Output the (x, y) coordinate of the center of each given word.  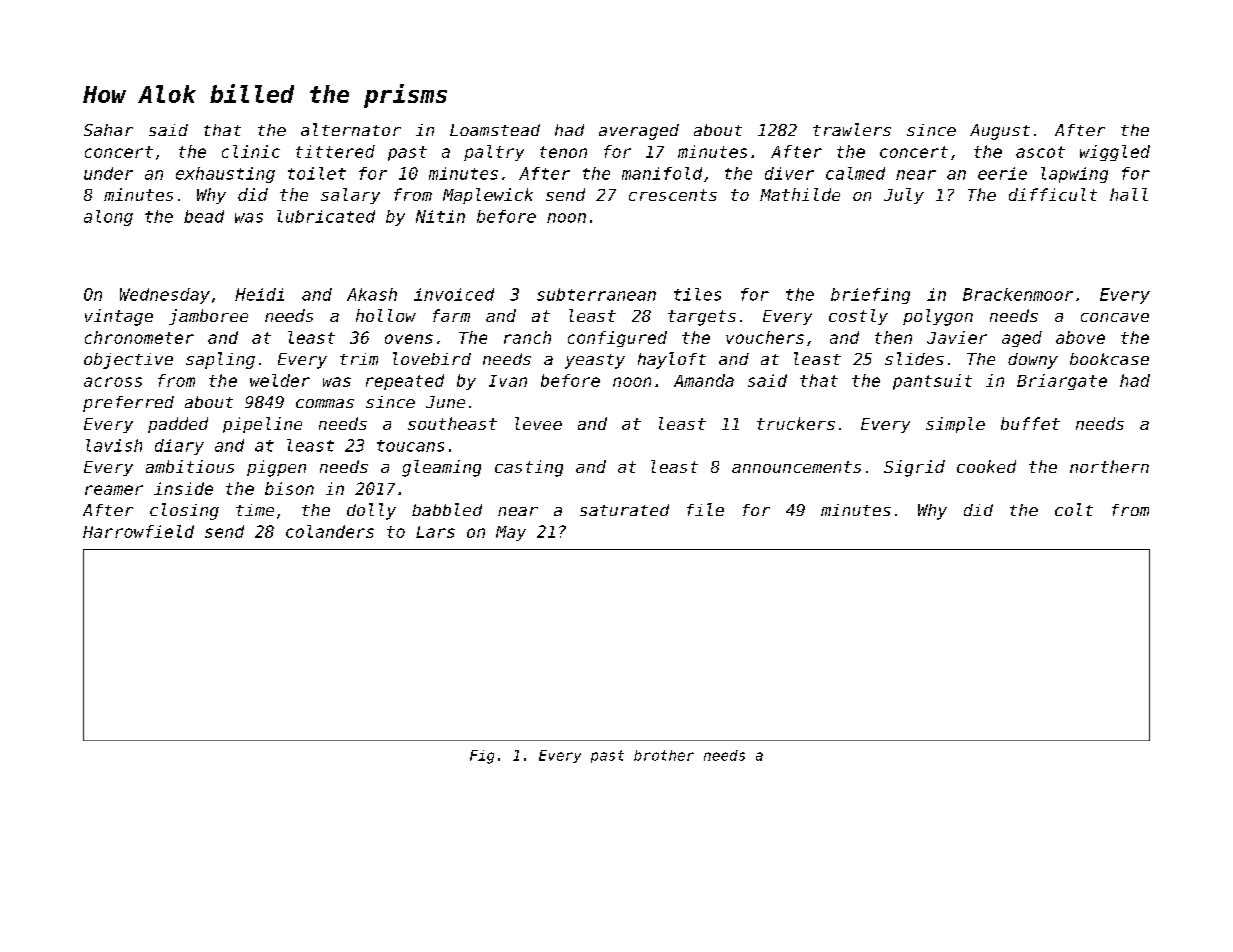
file (705, 509)
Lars (435, 532)
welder (280, 380)
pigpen (276, 468)
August (1000, 132)
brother (664, 755)
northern (1109, 466)
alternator (351, 129)
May (511, 533)
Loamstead (495, 130)
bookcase (1109, 359)
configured (617, 339)
